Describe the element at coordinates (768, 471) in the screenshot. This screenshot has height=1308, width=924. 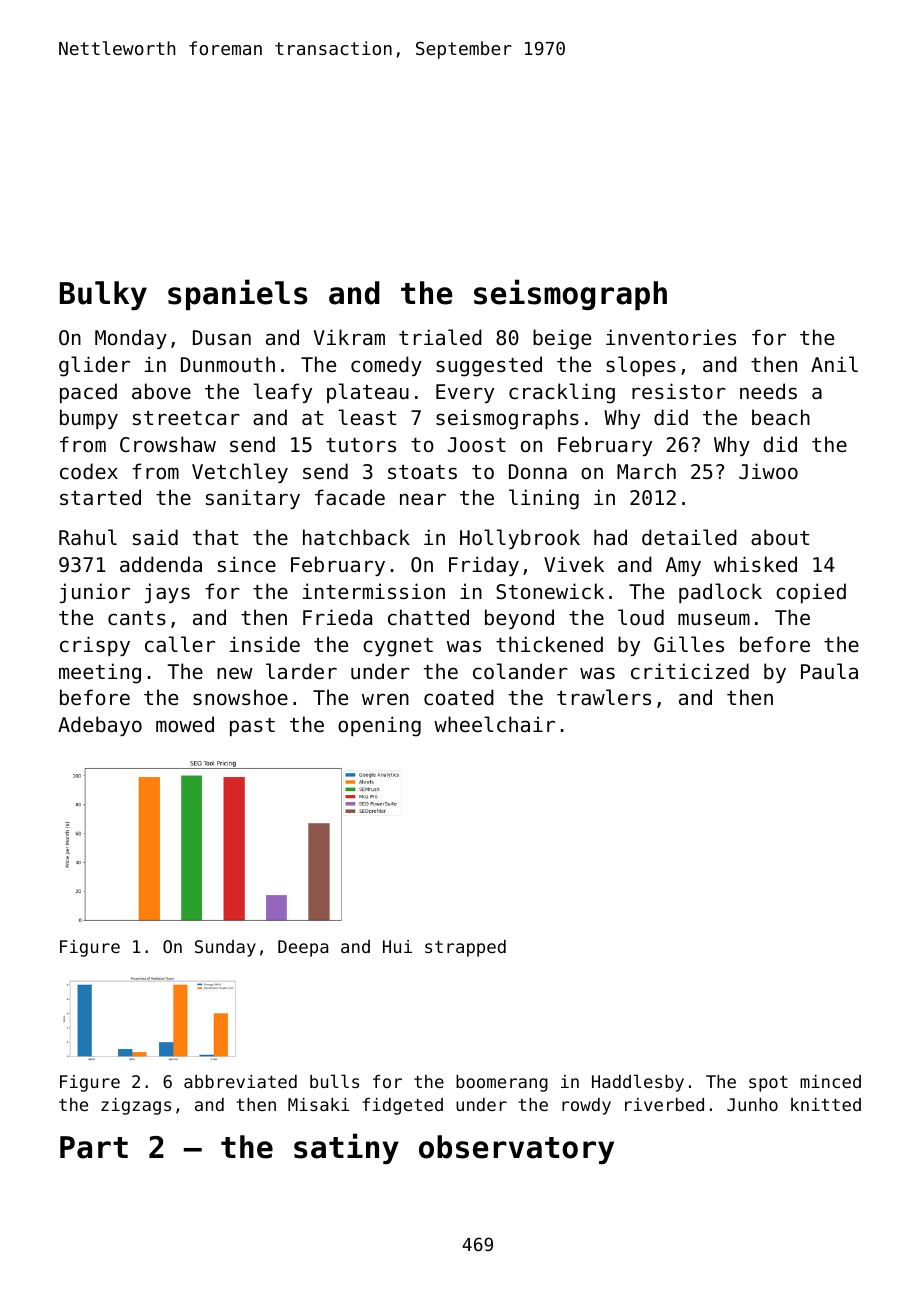
I see `Jiwoo` at that location.
